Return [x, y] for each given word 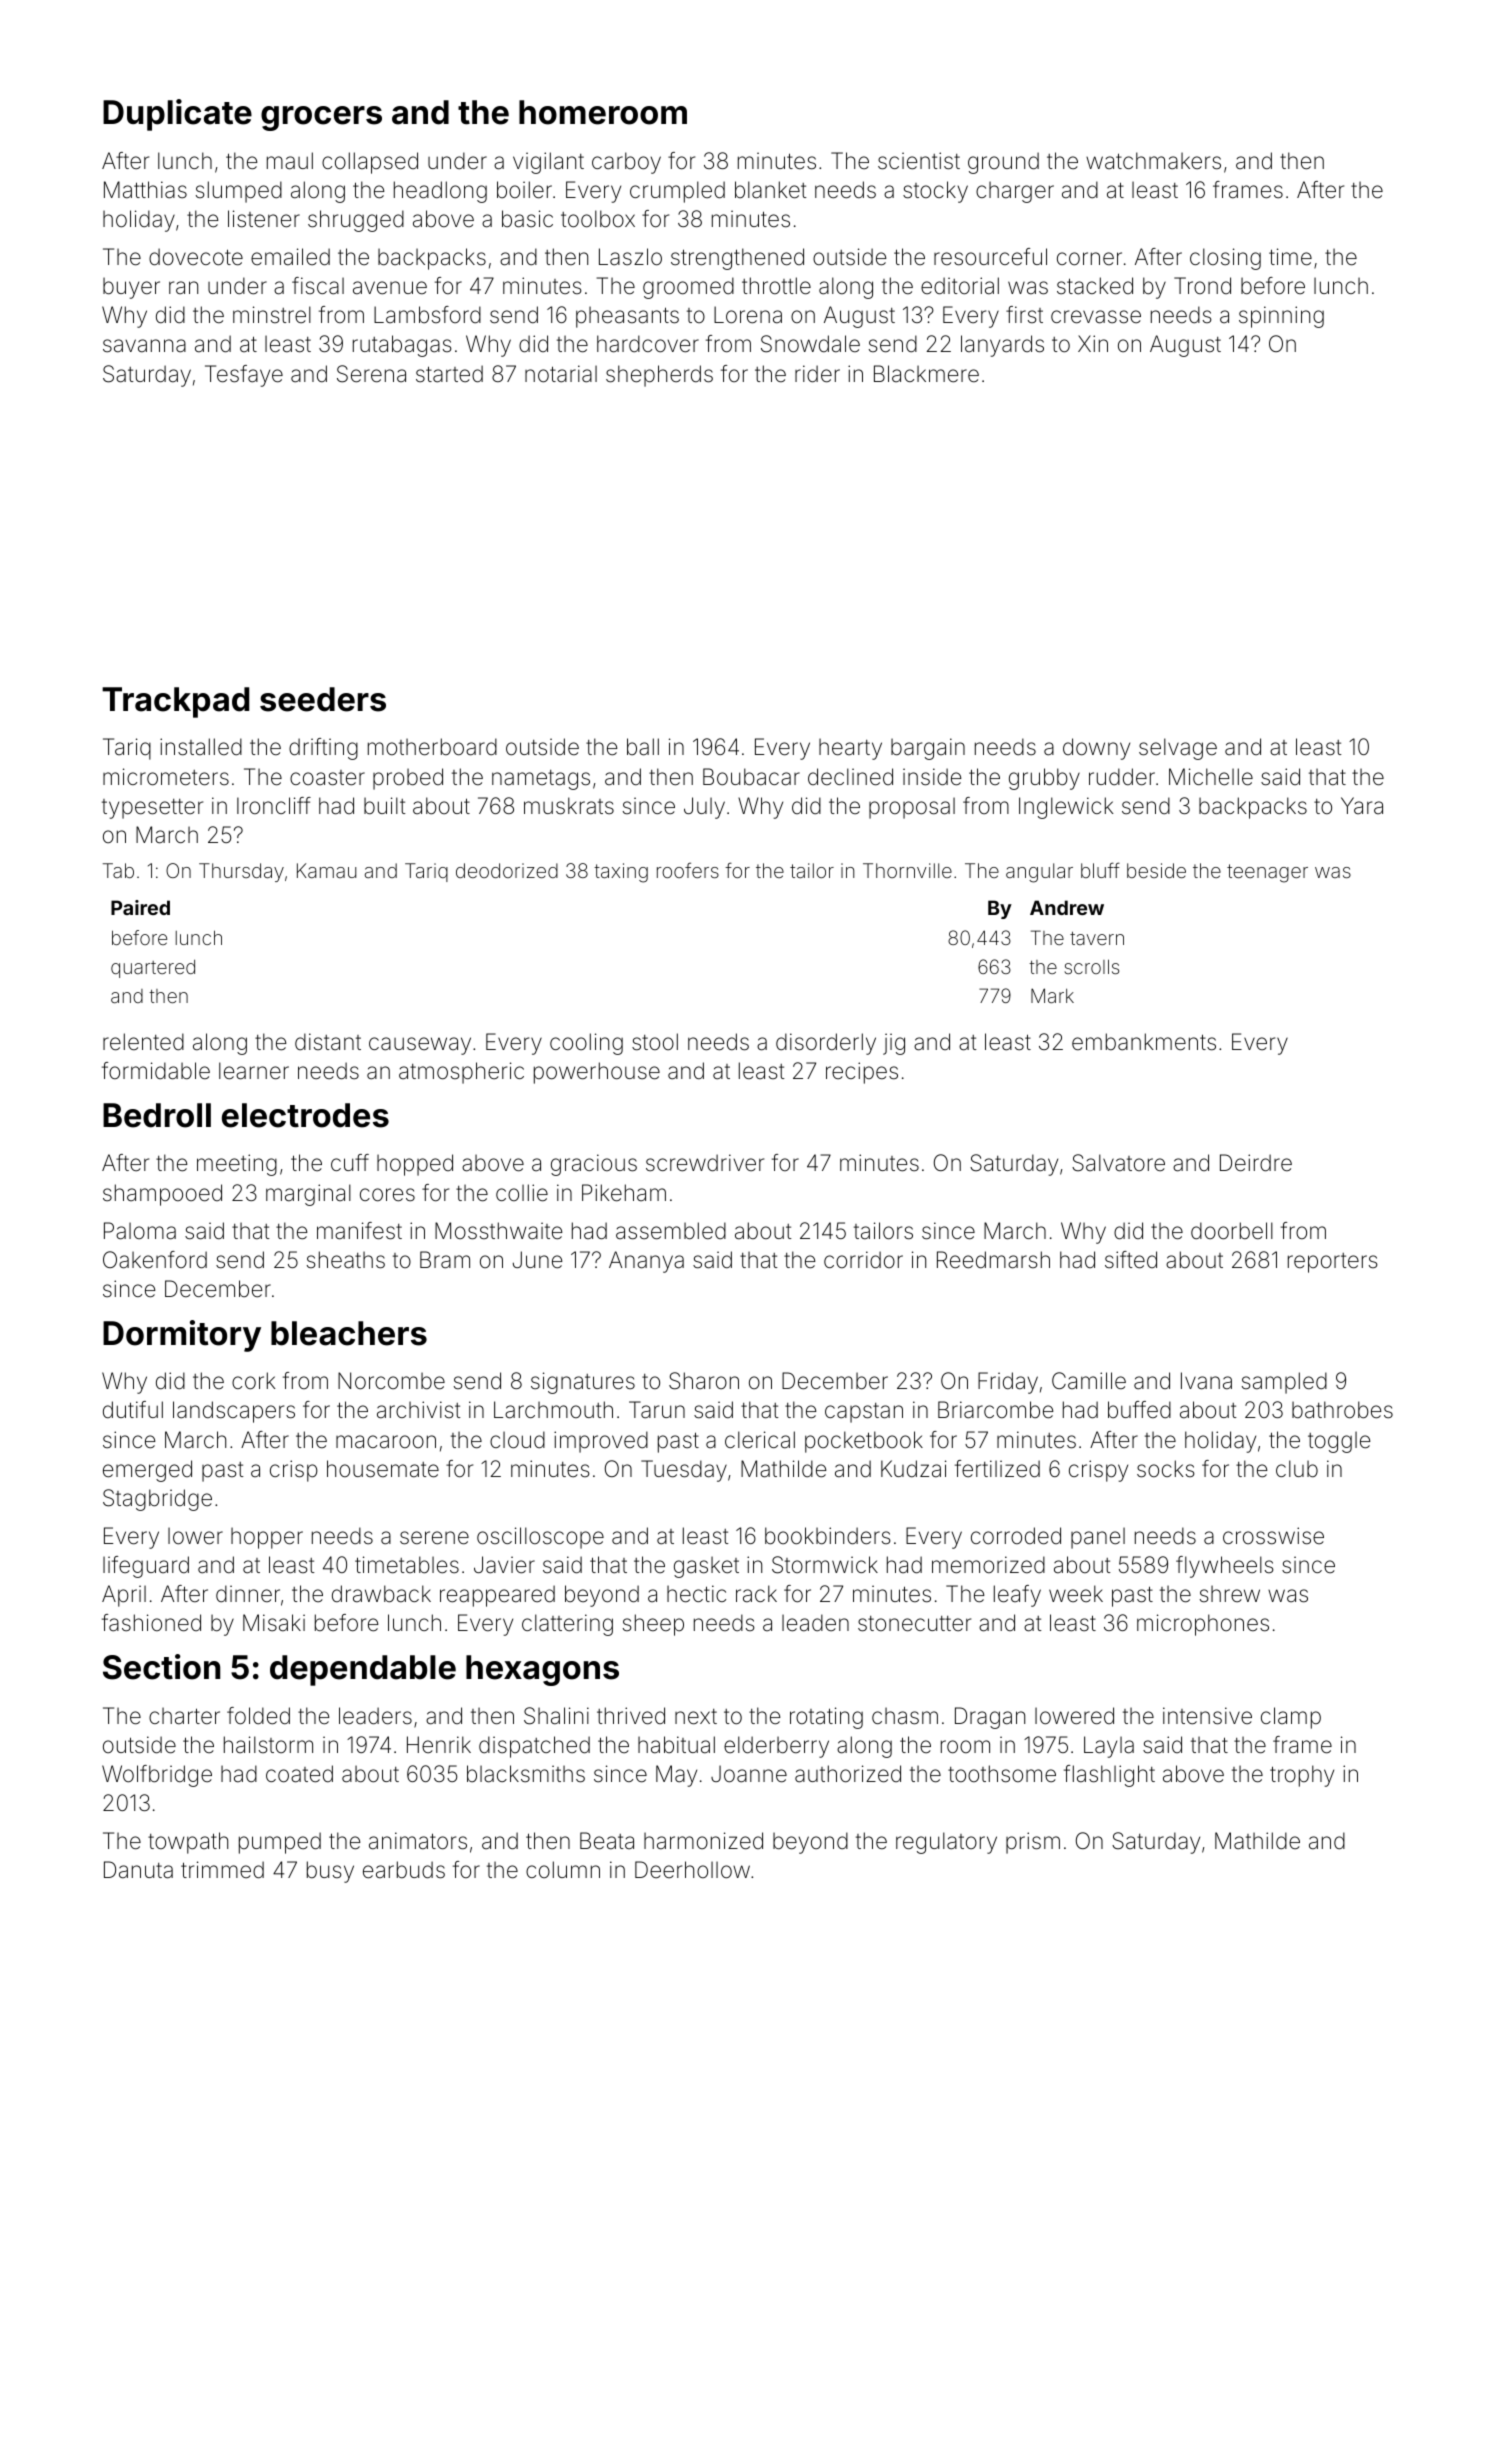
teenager [1267, 873]
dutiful [133, 1409]
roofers [688, 870]
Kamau [326, 870]
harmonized [703, 1841]
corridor [863, 1260]
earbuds [404, 1870]
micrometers [166, 777]
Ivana [1206, 1381]
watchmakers [1153, 161]
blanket [771, 190]
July [704, 808]
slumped [239, 192]
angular [1039, 873]
